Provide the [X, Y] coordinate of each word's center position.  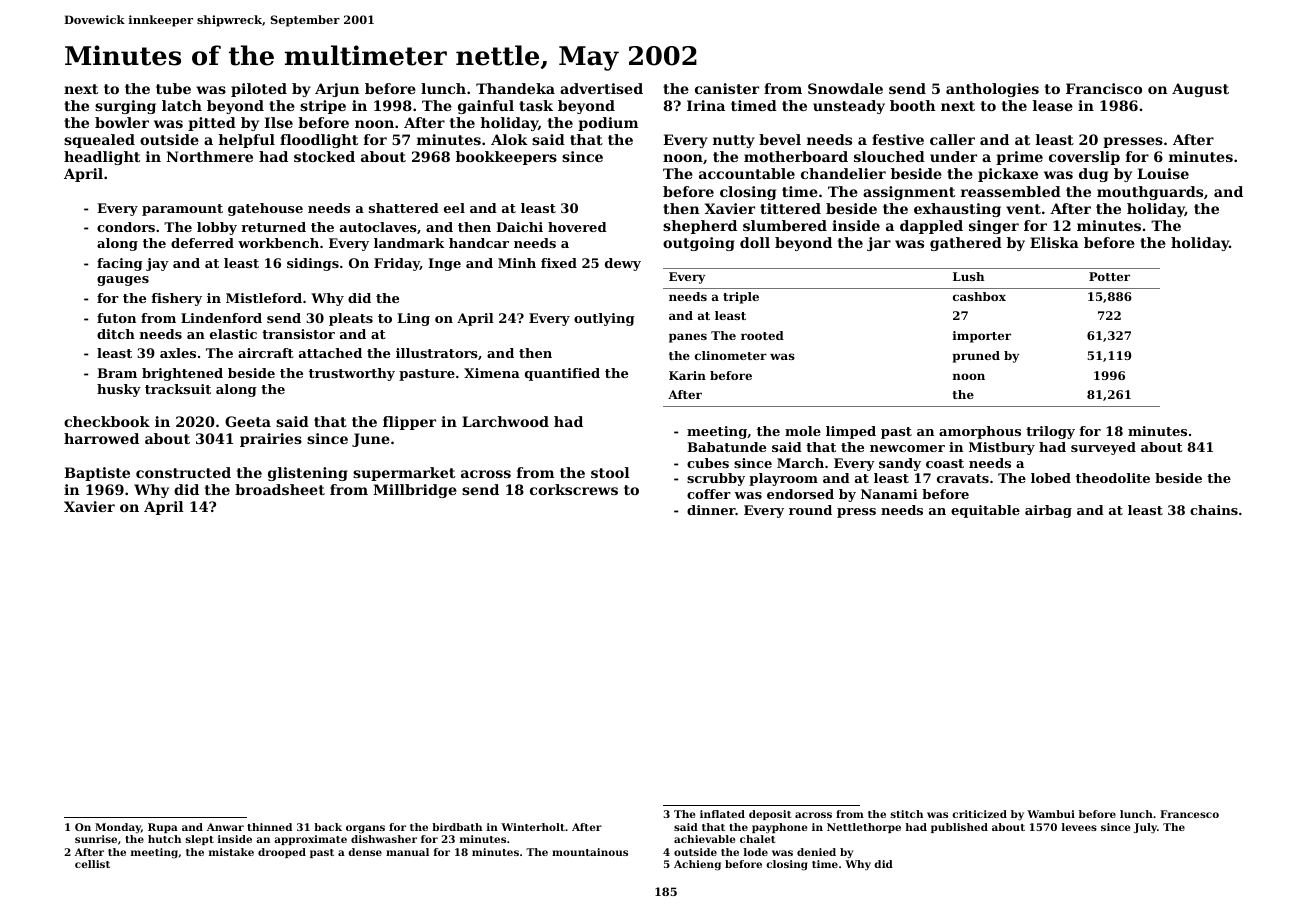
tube [173, 88]
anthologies [992, 90]
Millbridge [415, 491]
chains [1214, 510]
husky [119, 390]
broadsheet [280, 489]
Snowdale [845, 88]
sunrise [96, 839]
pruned [976, 357]
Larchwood [505, 421]
